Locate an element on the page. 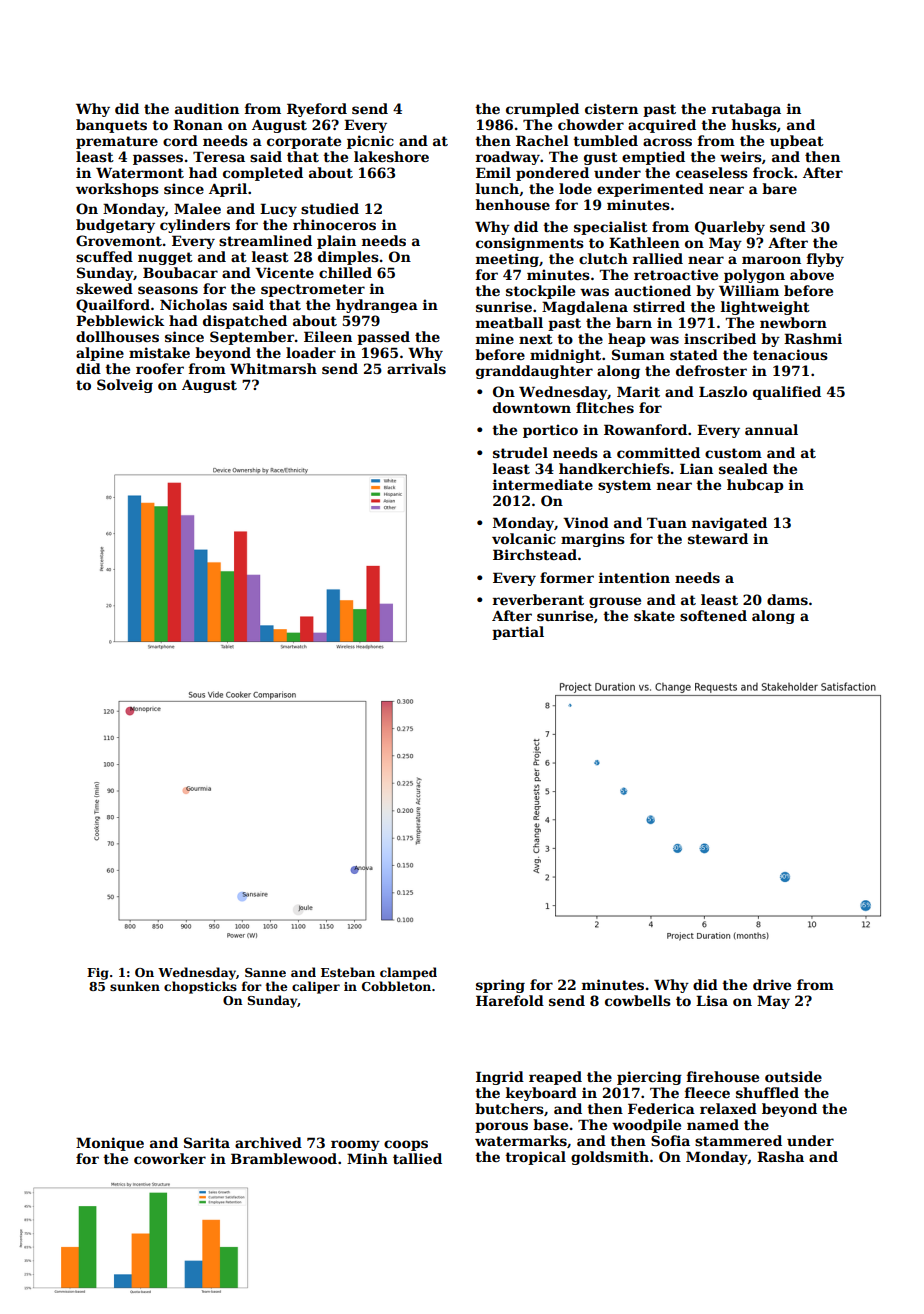  upbeat is located at coordinates (797, 142).
